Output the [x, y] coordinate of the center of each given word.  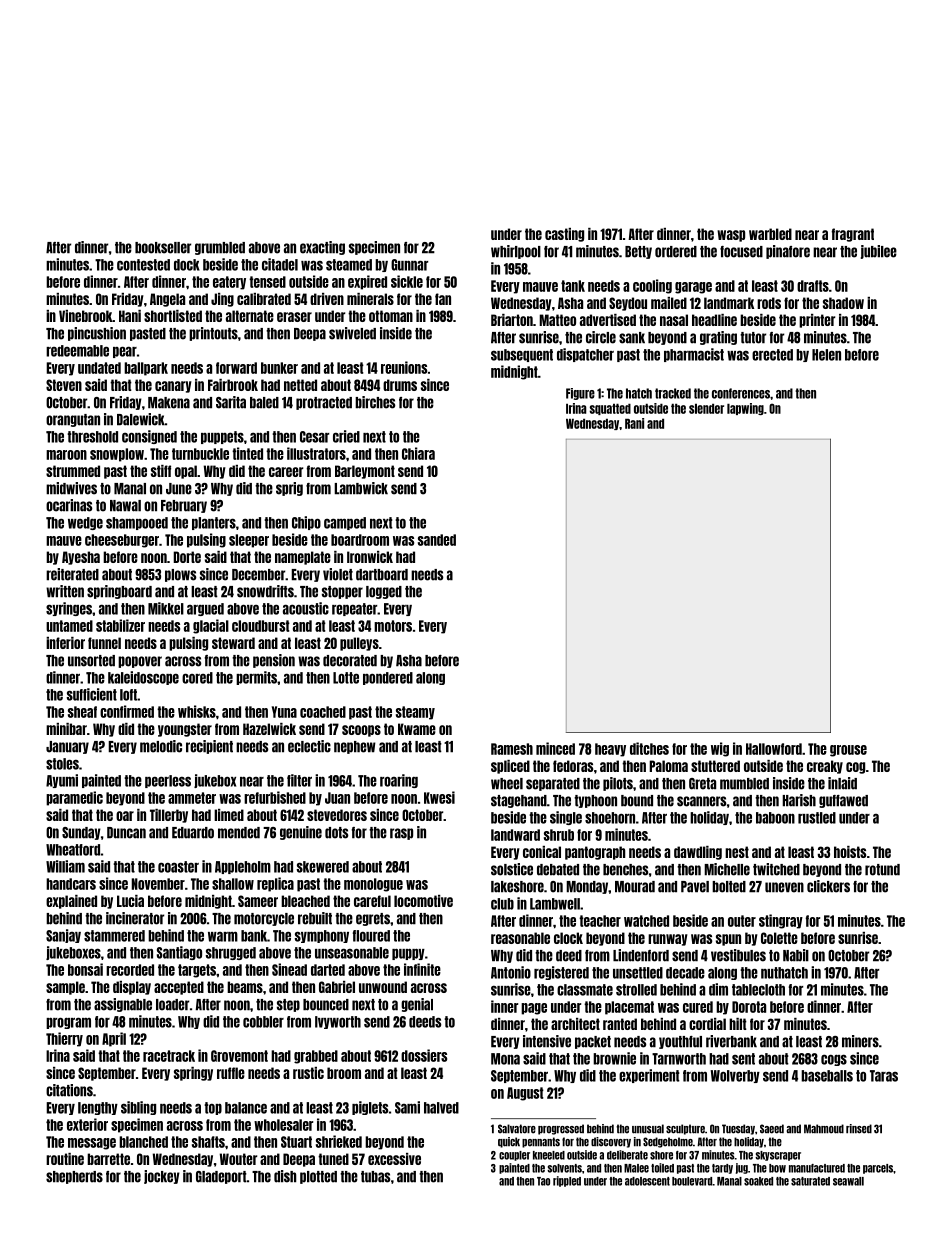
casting [564, 235]
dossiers [424, 1055]
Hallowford [774, 749]
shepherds [74, 1177]
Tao [543, 1181]
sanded [437, 540]
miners [860, 1041]
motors [393, 626]
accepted [179, 988]
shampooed [137, 523]
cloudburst [261, 626]
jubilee [879, 252]
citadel [280, 264]
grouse [848, 751]
